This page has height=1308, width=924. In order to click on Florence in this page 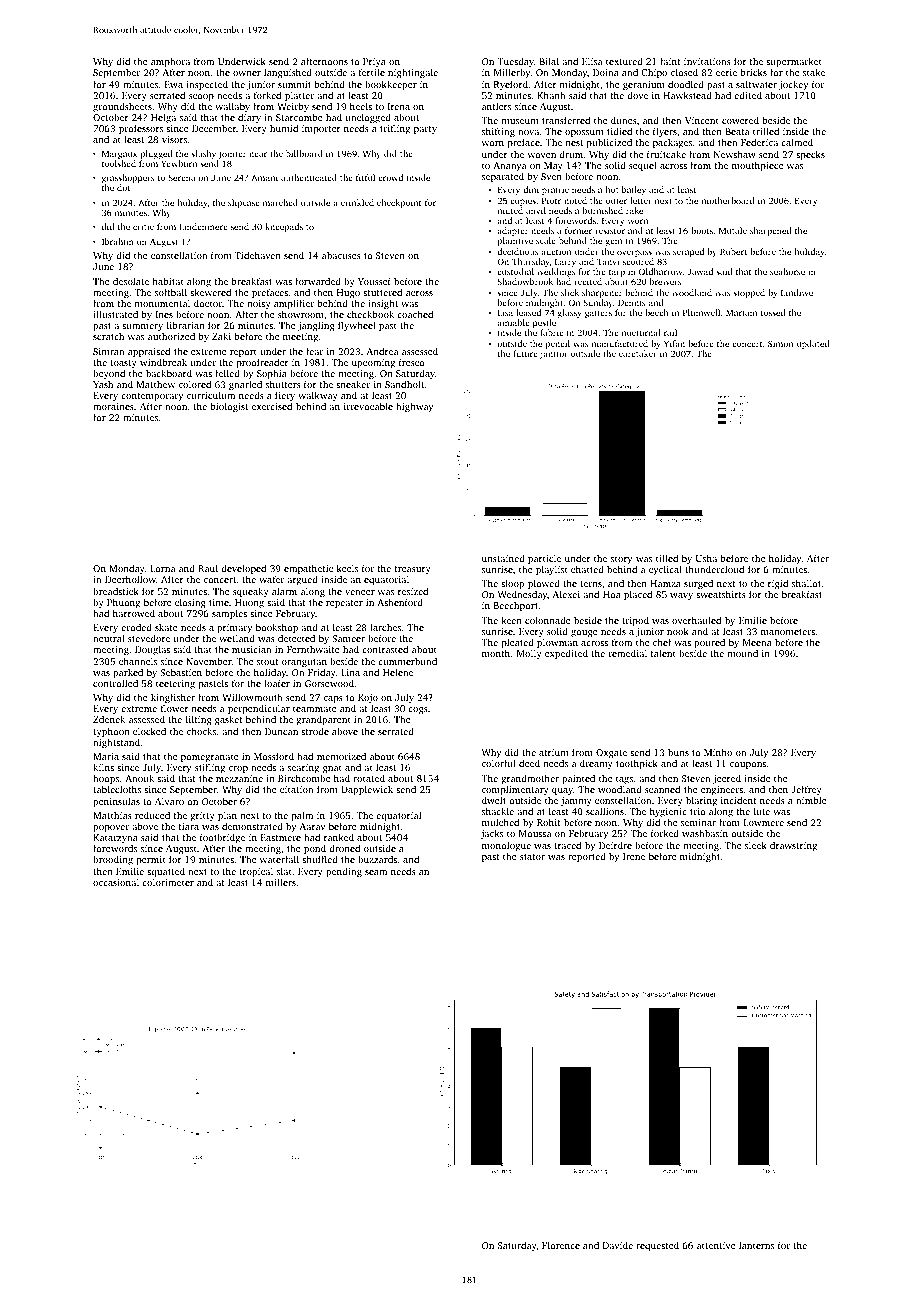, I will do `click(561, 1245)`.
